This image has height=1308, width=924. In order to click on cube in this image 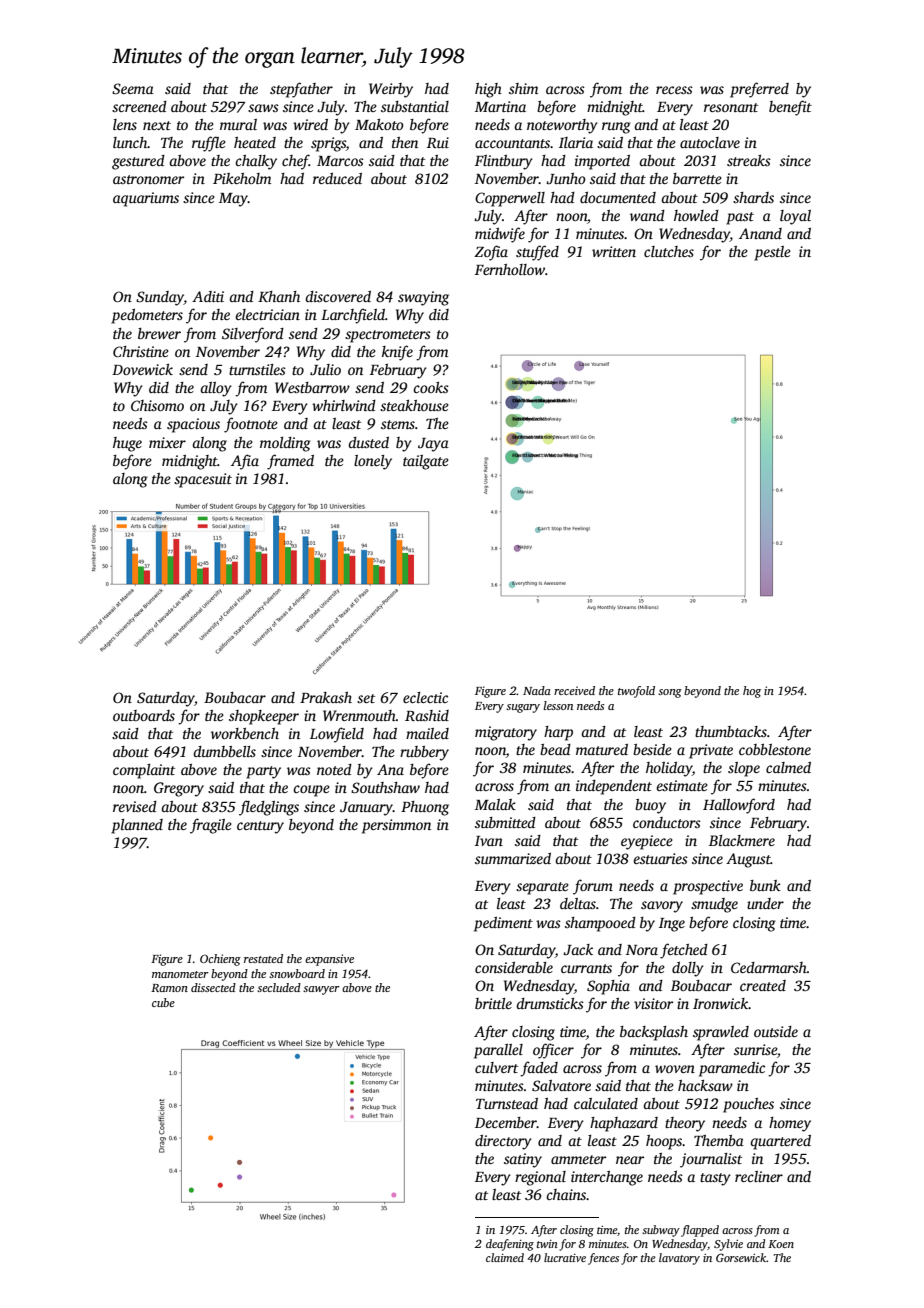, I will do `click(163, 1002)`.
